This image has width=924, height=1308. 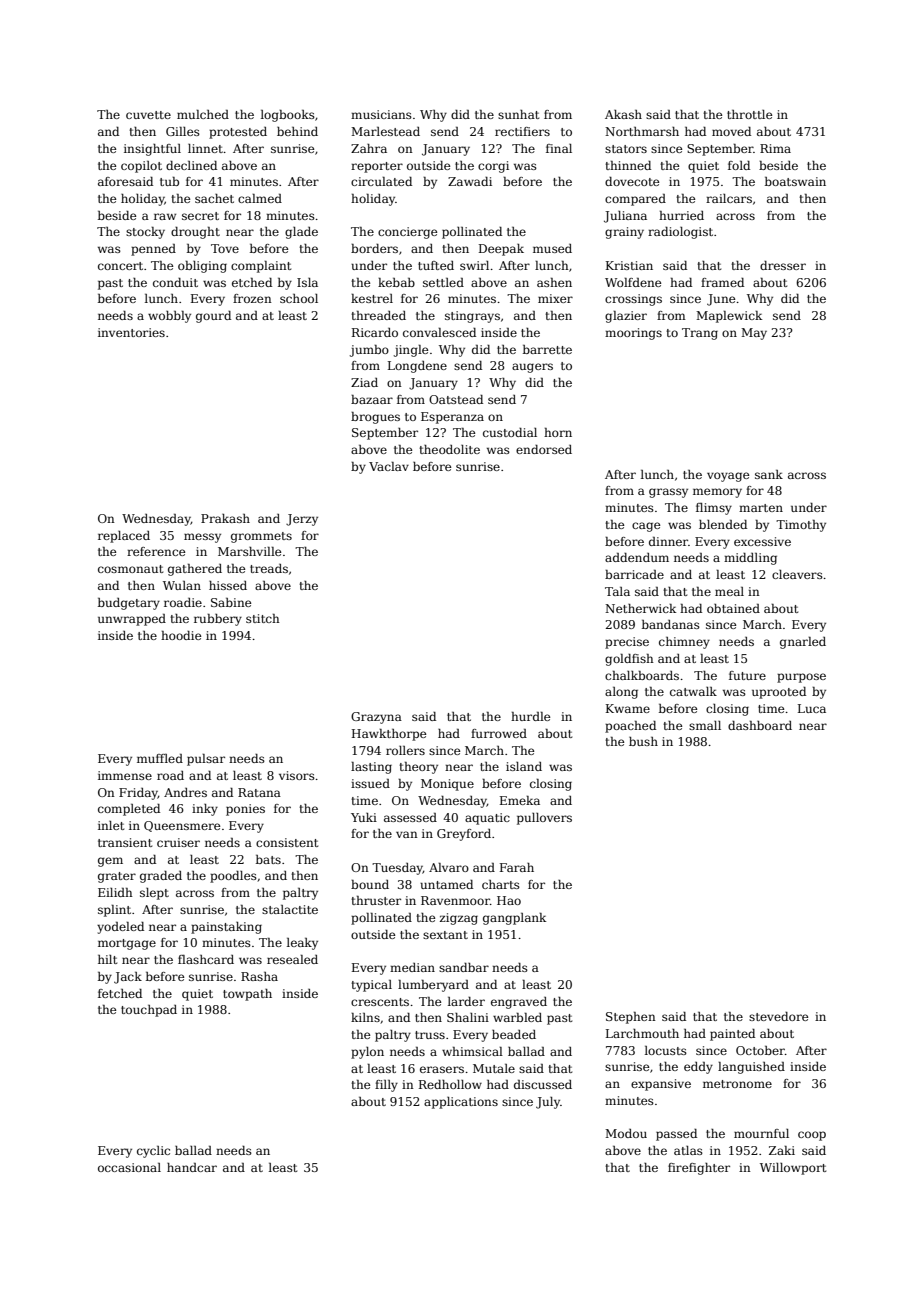 What do you see at coordinates (377, 167) in the image?
I see `reporter` at bounding box center [377, 167].
